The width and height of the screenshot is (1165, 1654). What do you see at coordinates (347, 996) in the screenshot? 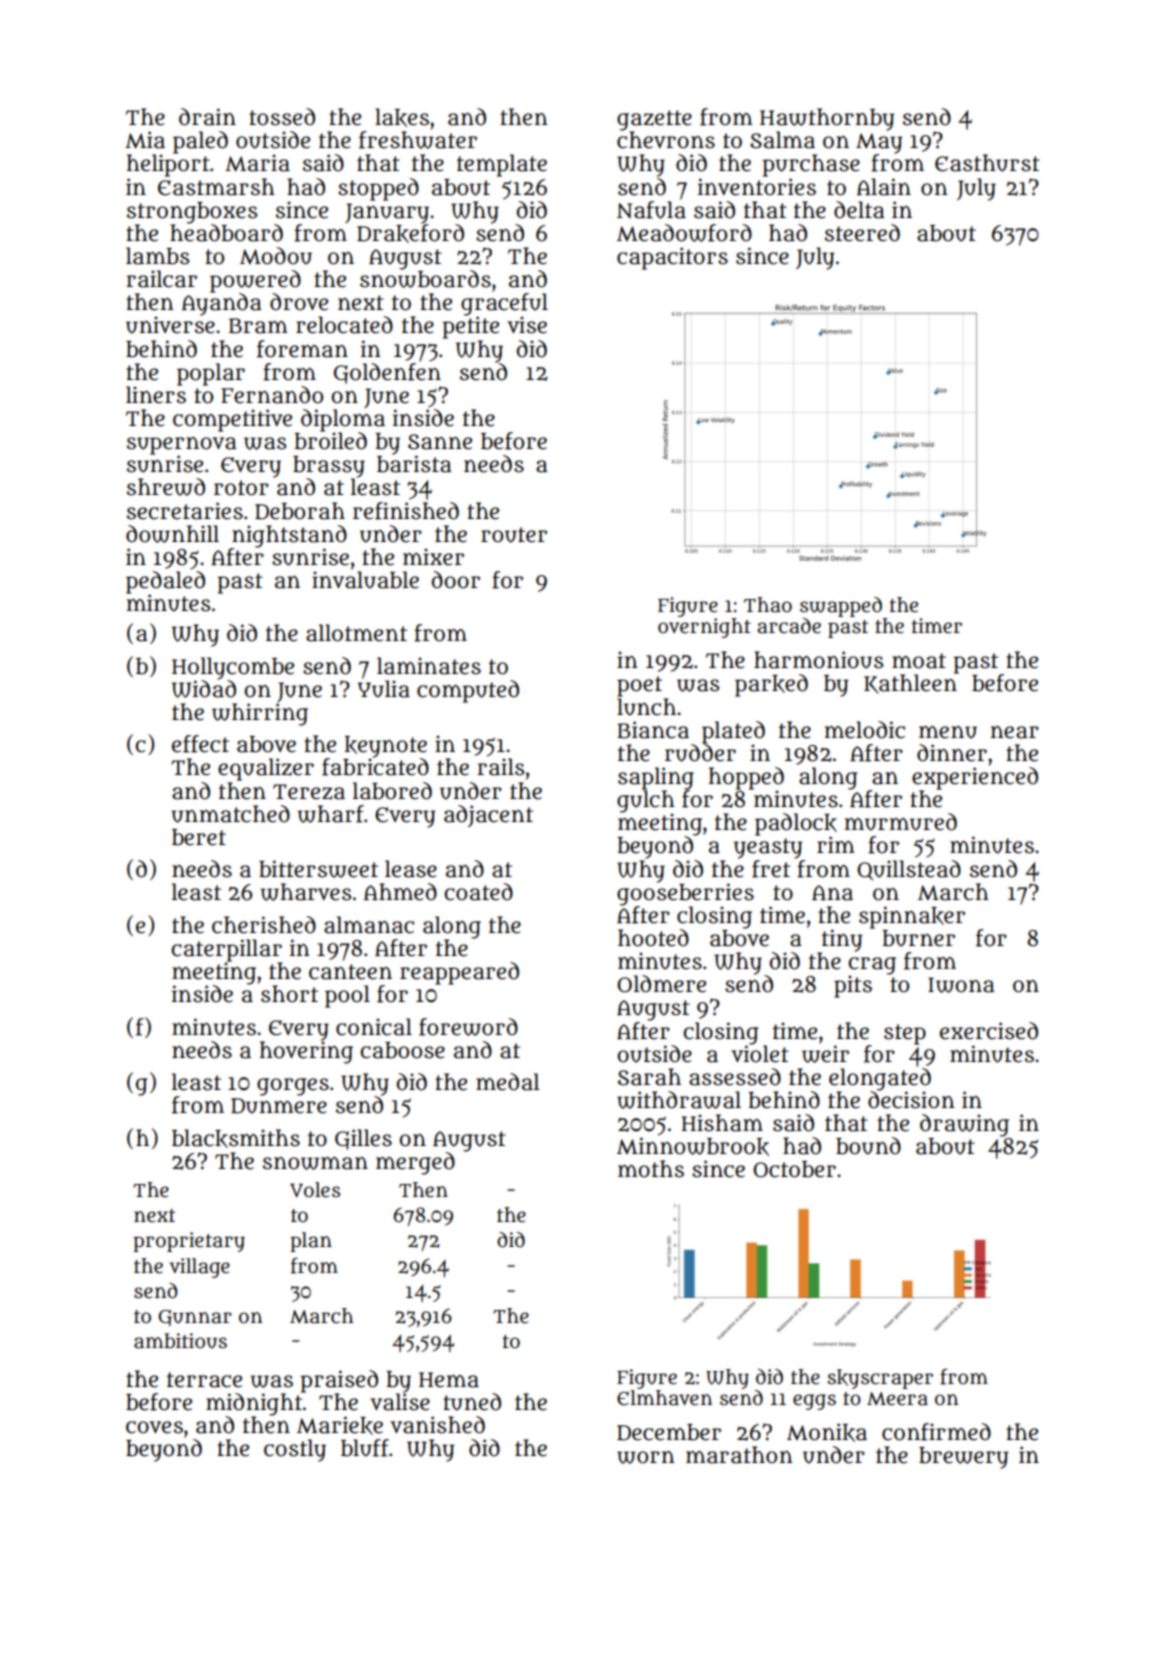
I see `pool` at bounding box center [347, 996].
